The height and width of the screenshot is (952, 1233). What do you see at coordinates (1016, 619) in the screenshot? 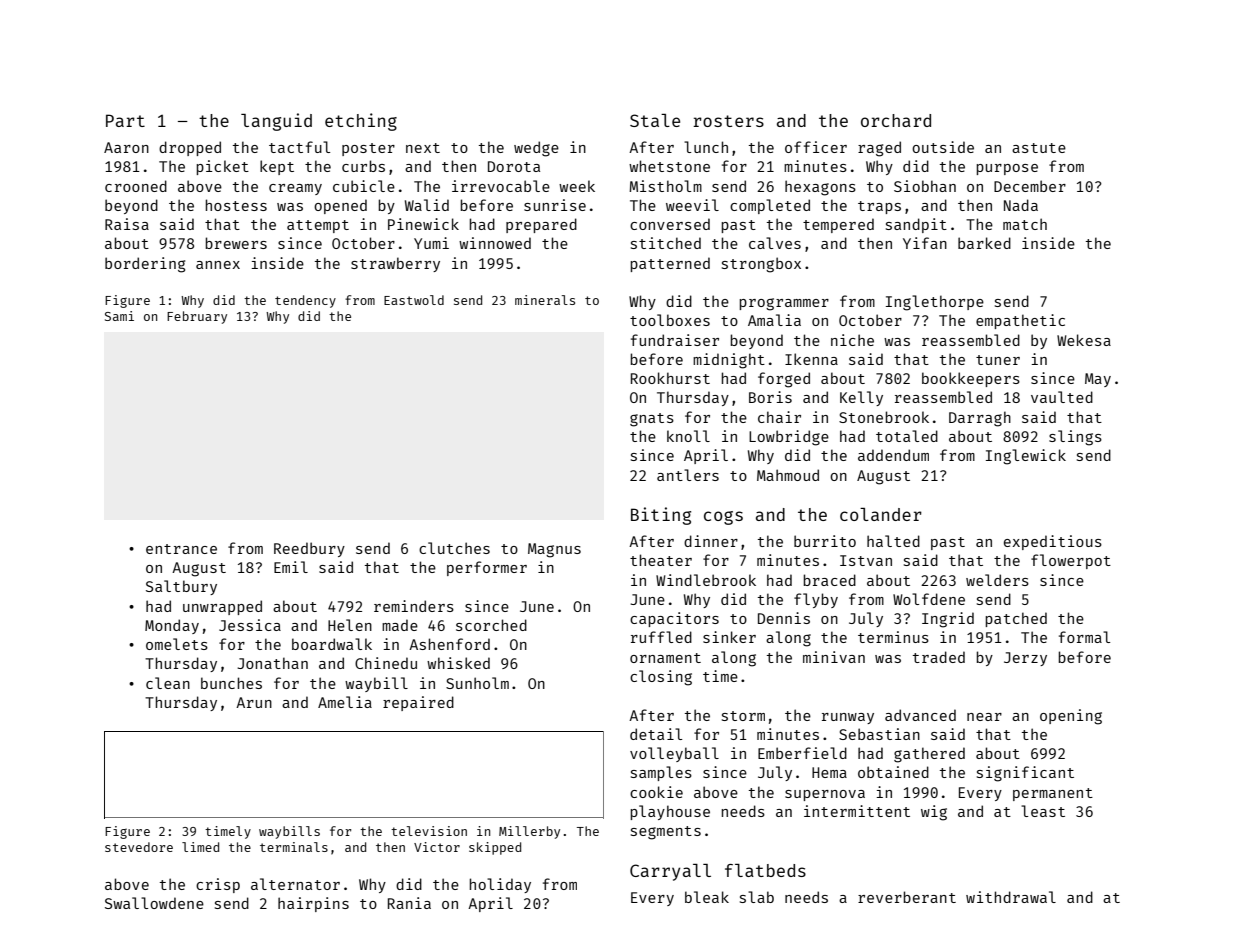
I see `patched` at bounding box center [1016, 619].
